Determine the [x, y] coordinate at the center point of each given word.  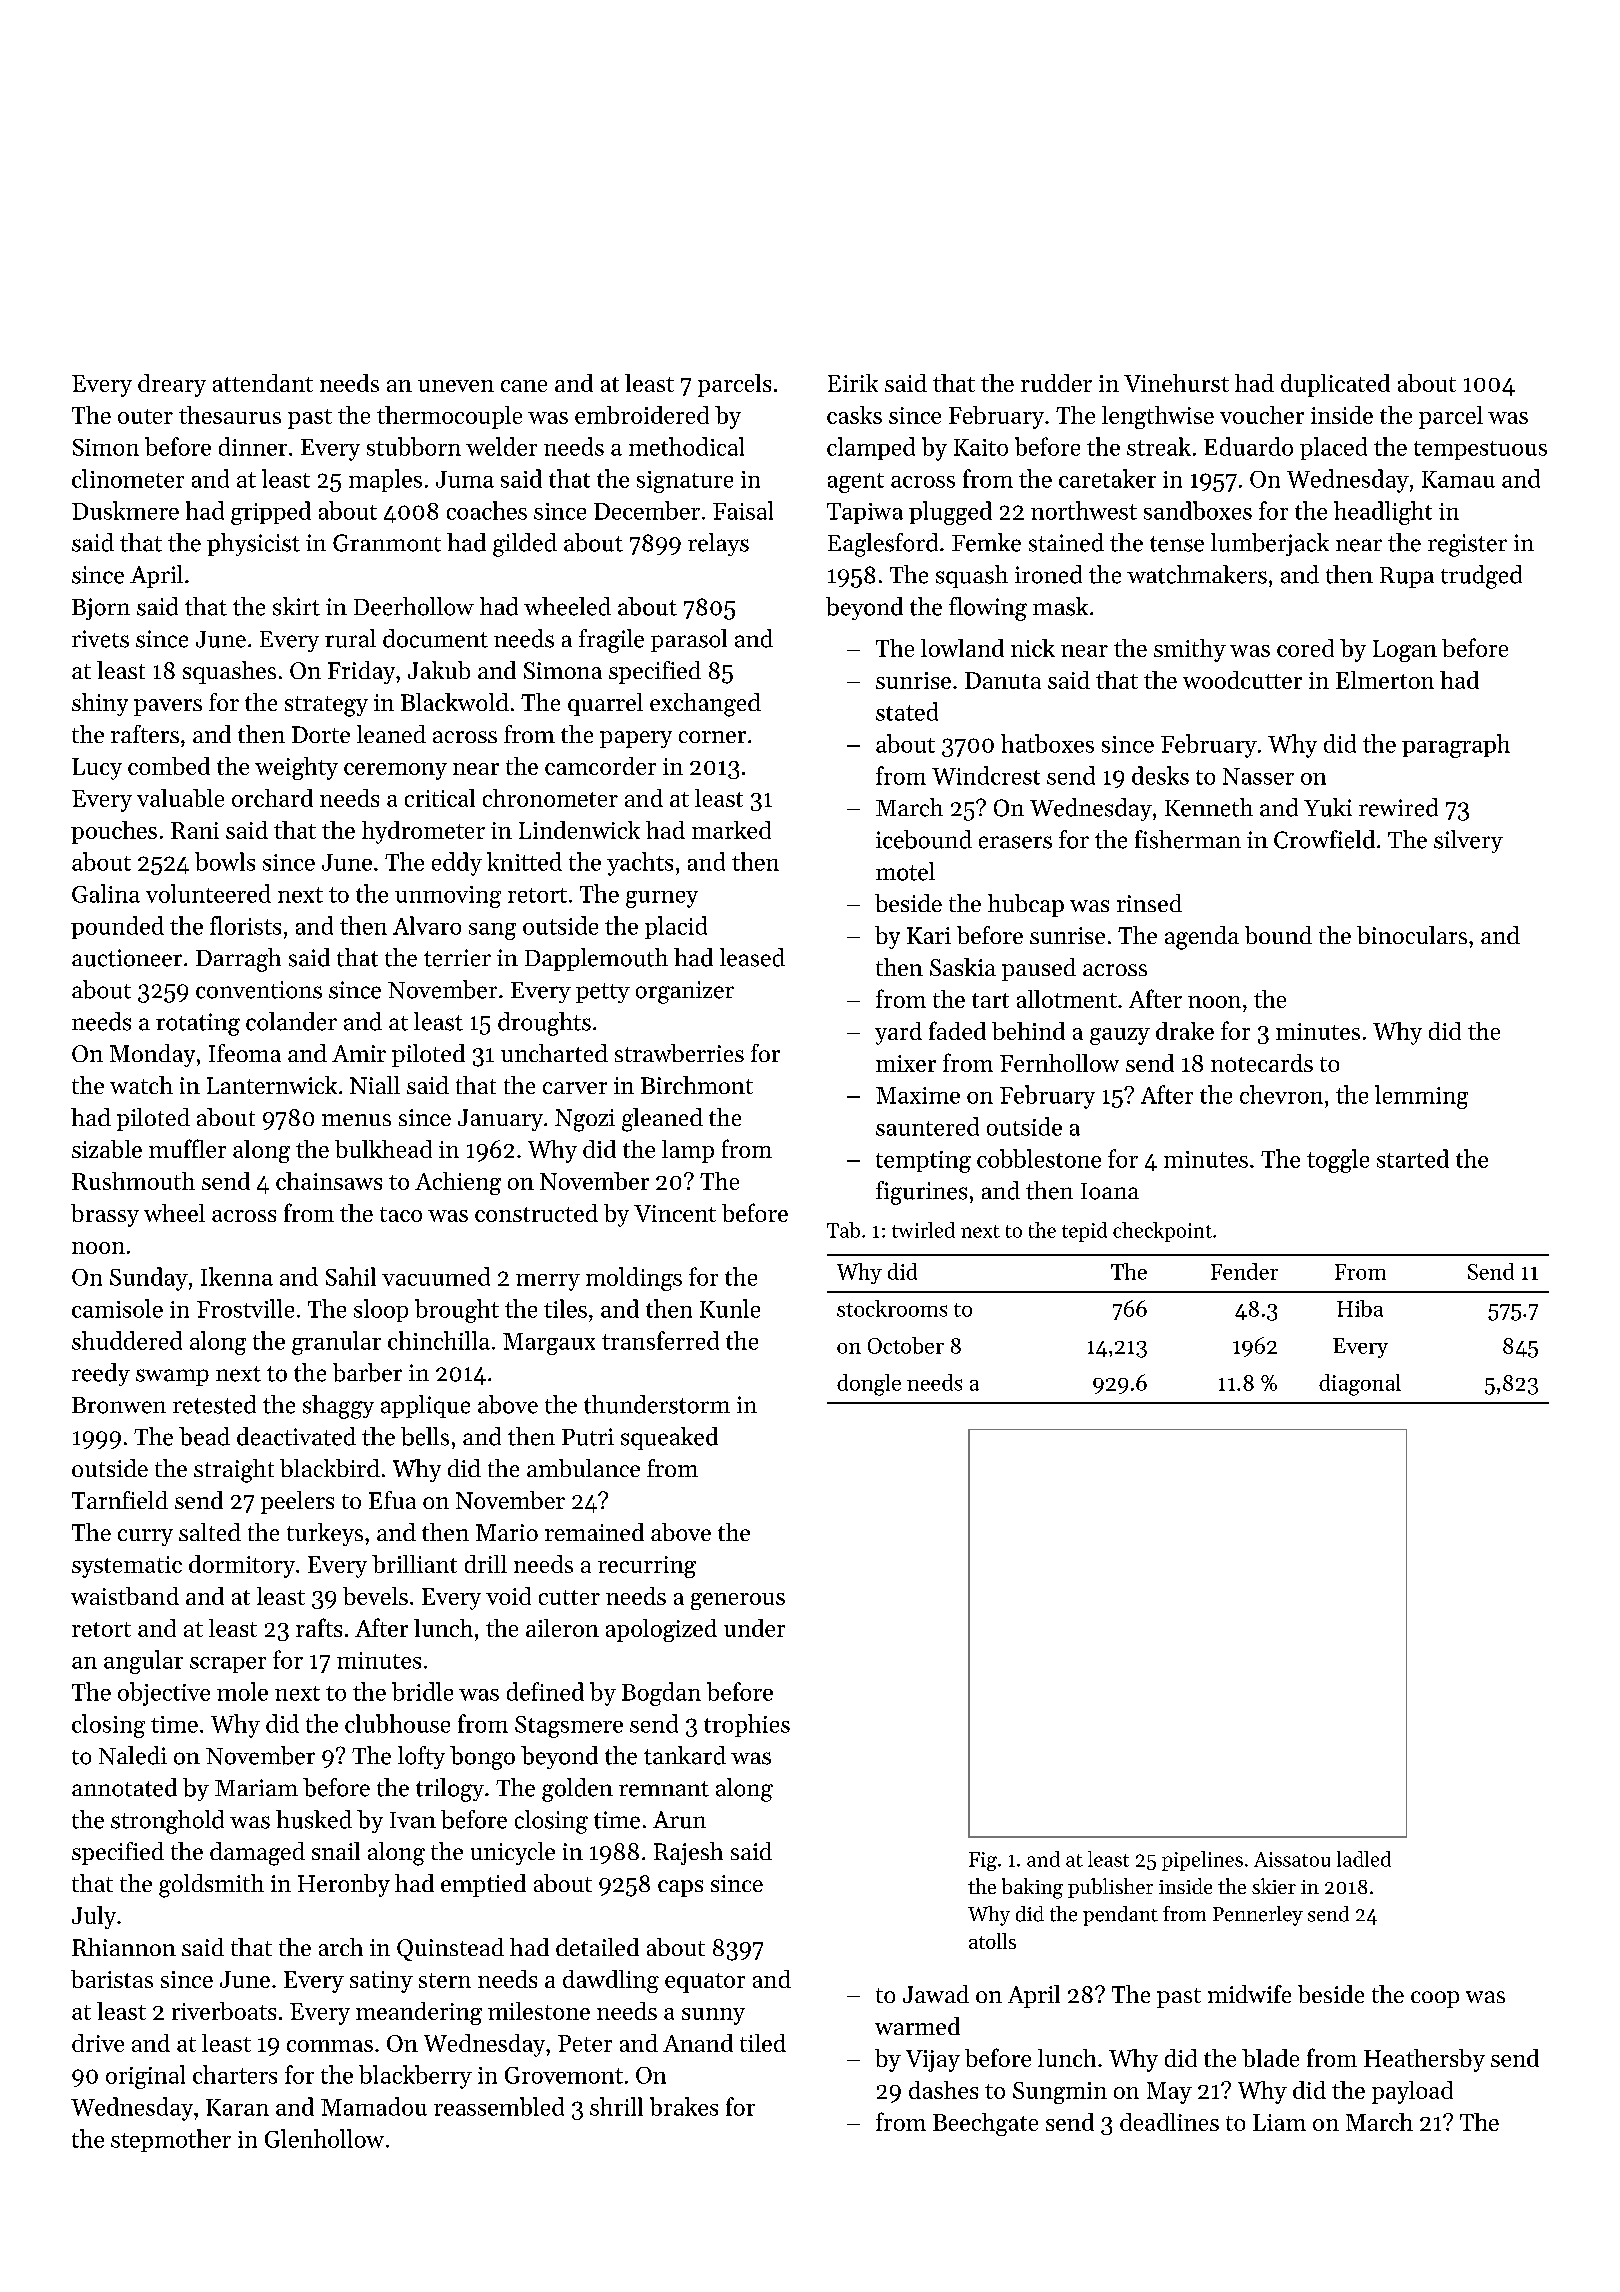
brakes [684, 2106]
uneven [456, 386]
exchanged [705, 705]
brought [457, 1311]
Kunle [730, 1308]
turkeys [325, 1534]
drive [98, 2043]
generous [738, 1601]
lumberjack [1270, 544]
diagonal [1360, 1385]
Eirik [853, 383]
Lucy [97, 769]
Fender [1244, 1271]
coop [1435, 1999]
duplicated [1335, 385]
